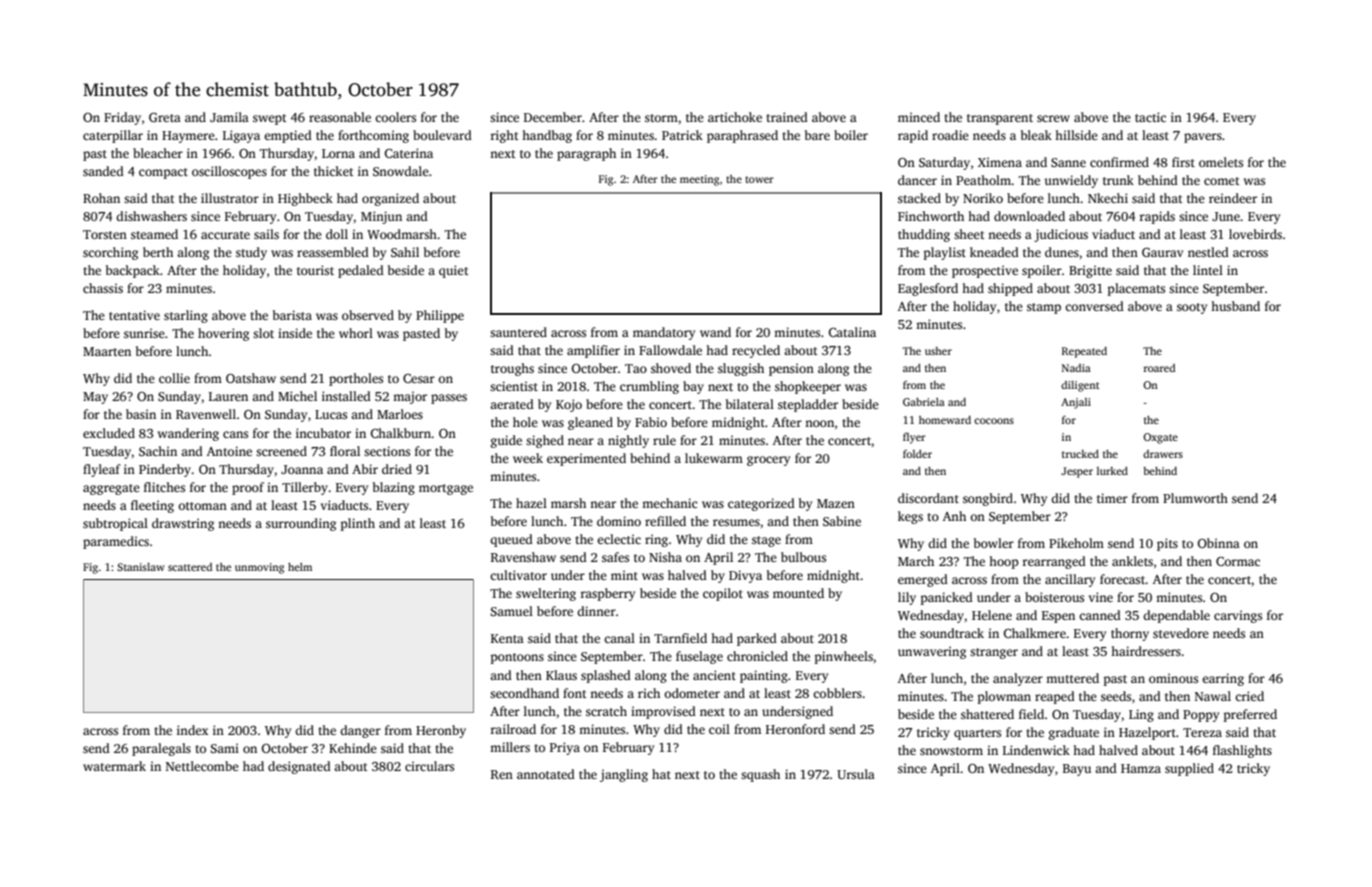 The width and height of the screenshot is (1372, 887). I want to click on Nettlecombe, so click(202, 766).
